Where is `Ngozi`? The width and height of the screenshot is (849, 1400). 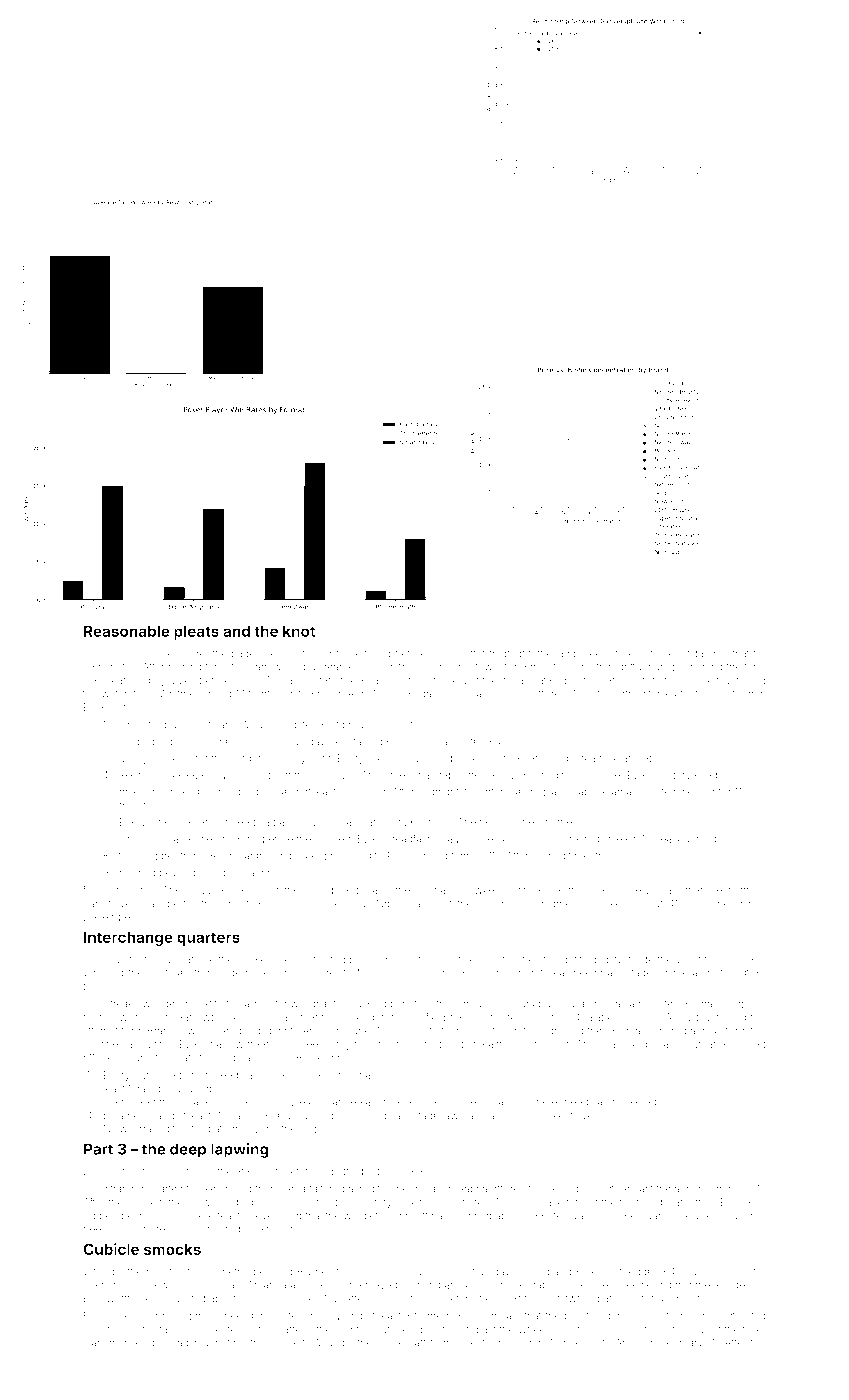
Ngozi is located at coordinates (390, 904).
